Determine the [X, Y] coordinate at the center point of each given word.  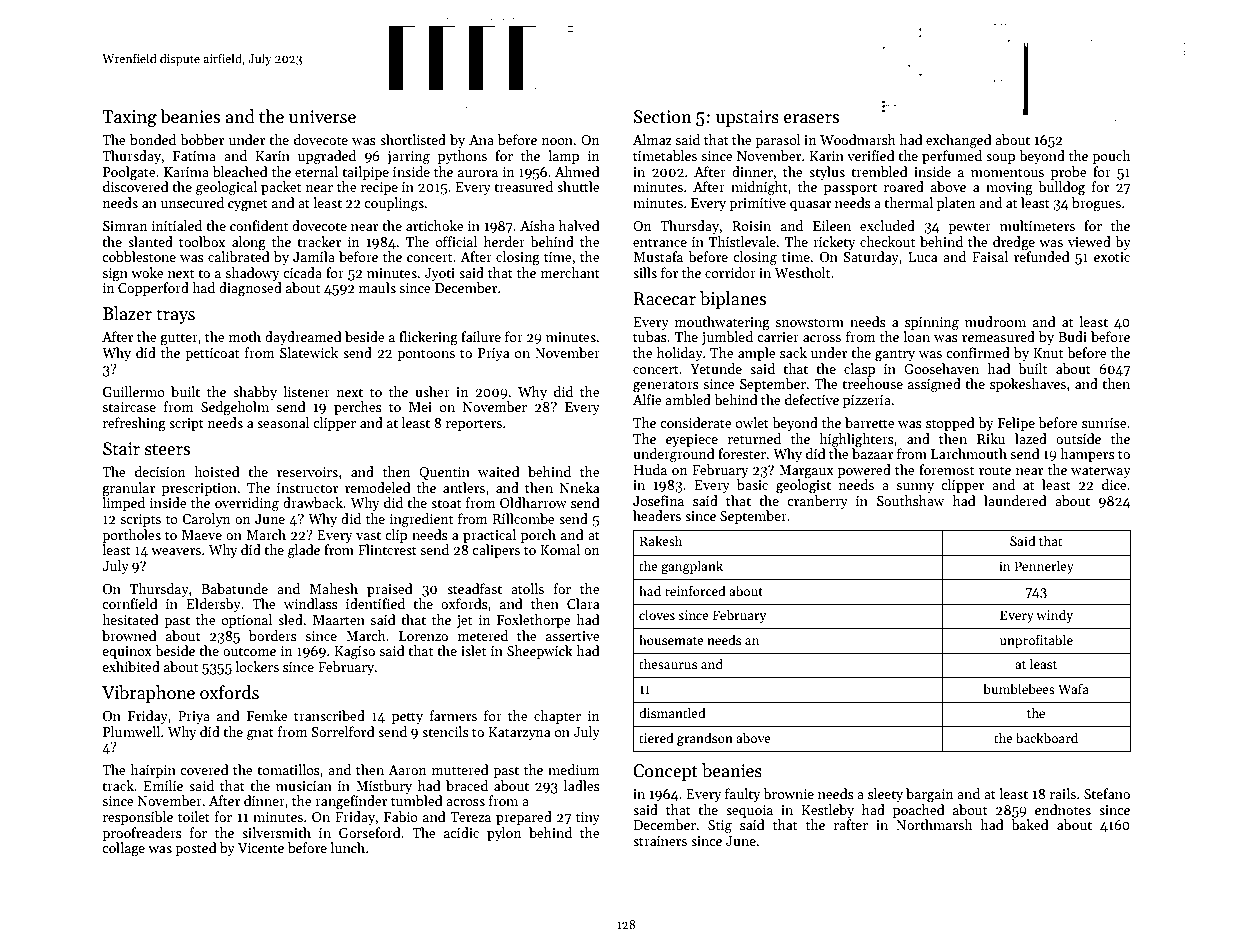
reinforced [695, 590]
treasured [523, 186]
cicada [302, 272]
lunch [347, 847]
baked [1030, 824]
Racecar [665, 299]
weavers [176, 551]
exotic [1112, 257]
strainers [660, 841]
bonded [153, 139]
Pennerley [1044, 567]
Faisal [990, 256]
